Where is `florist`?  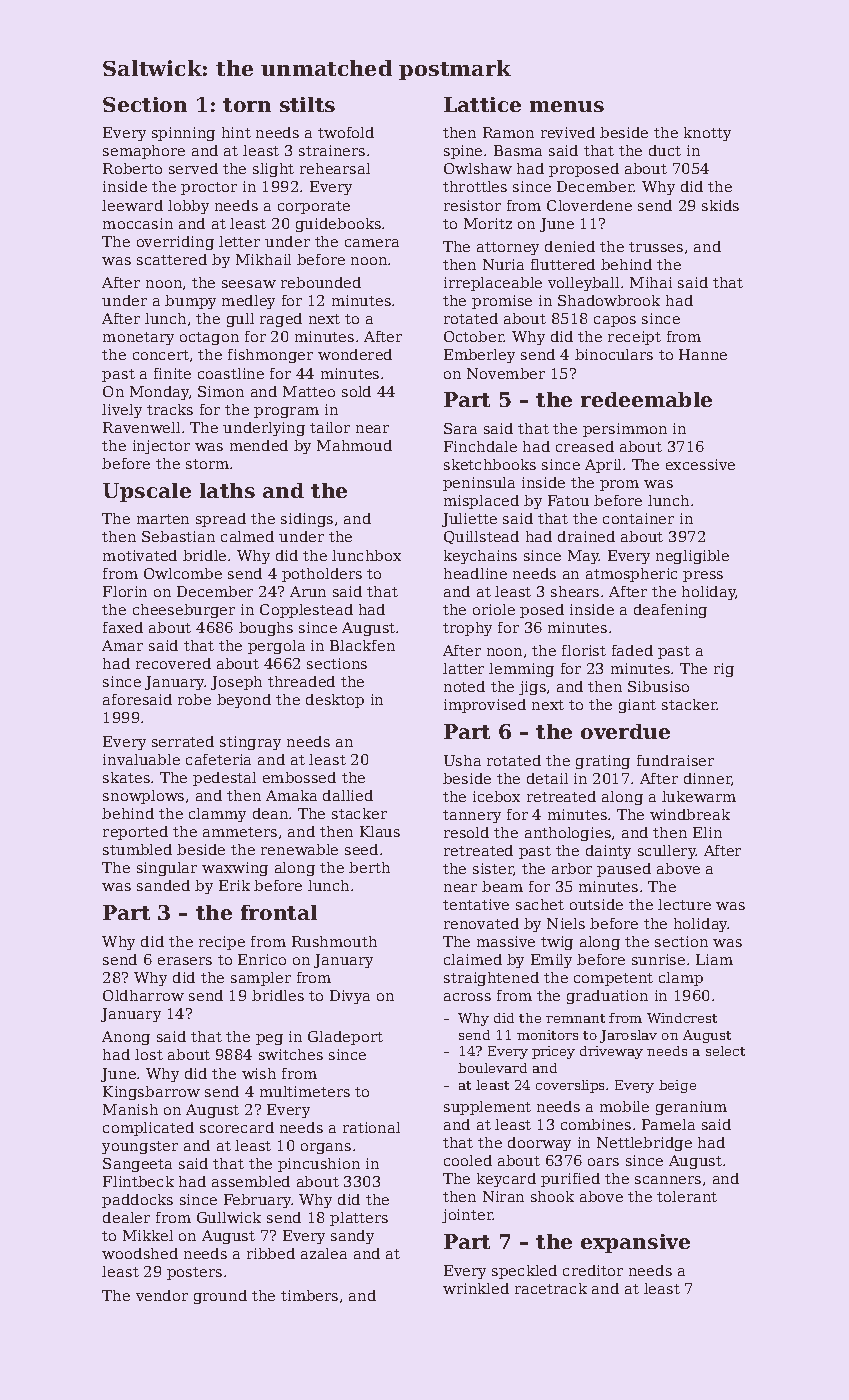 florist is located at coordinates (584, 650).
